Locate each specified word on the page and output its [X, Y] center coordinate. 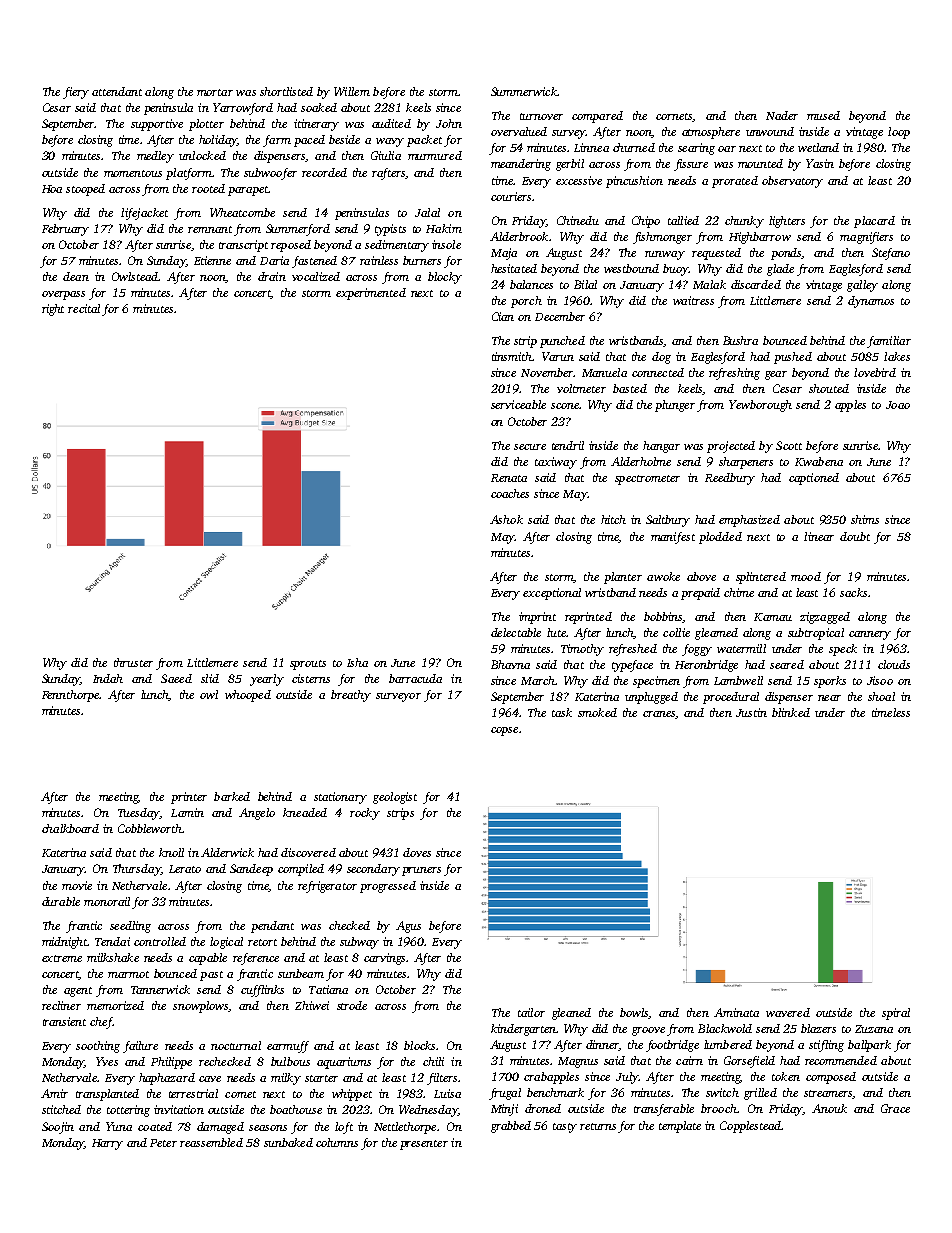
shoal [881, 696]
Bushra [740, 340]
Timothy [582, 650]
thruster [133, 662]
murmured [435, 155]
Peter [163, 1143]
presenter [424, 1145]
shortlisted [286, 91]
